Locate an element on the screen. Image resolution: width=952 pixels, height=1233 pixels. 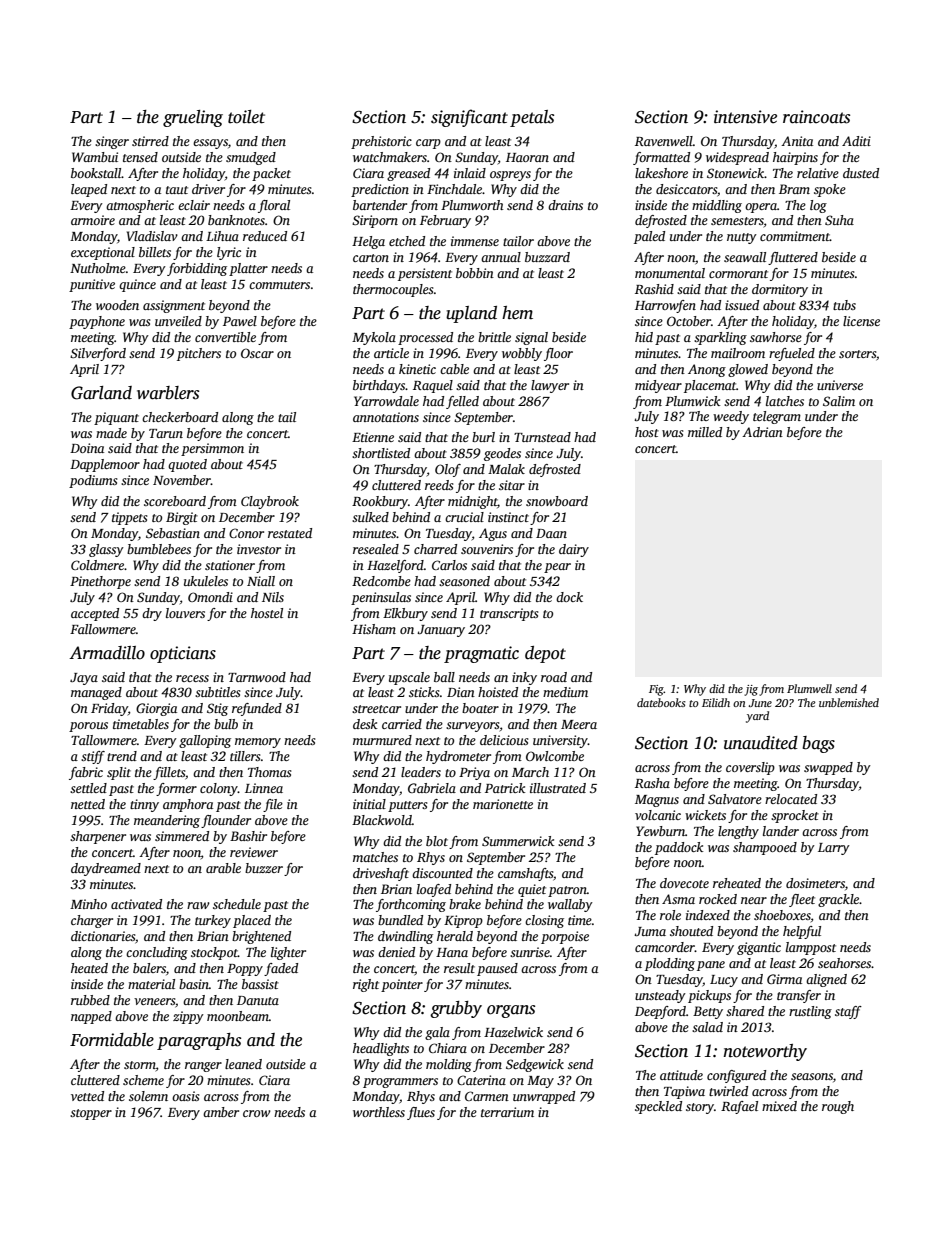
worthless is located at coordinates (379, 1112).
